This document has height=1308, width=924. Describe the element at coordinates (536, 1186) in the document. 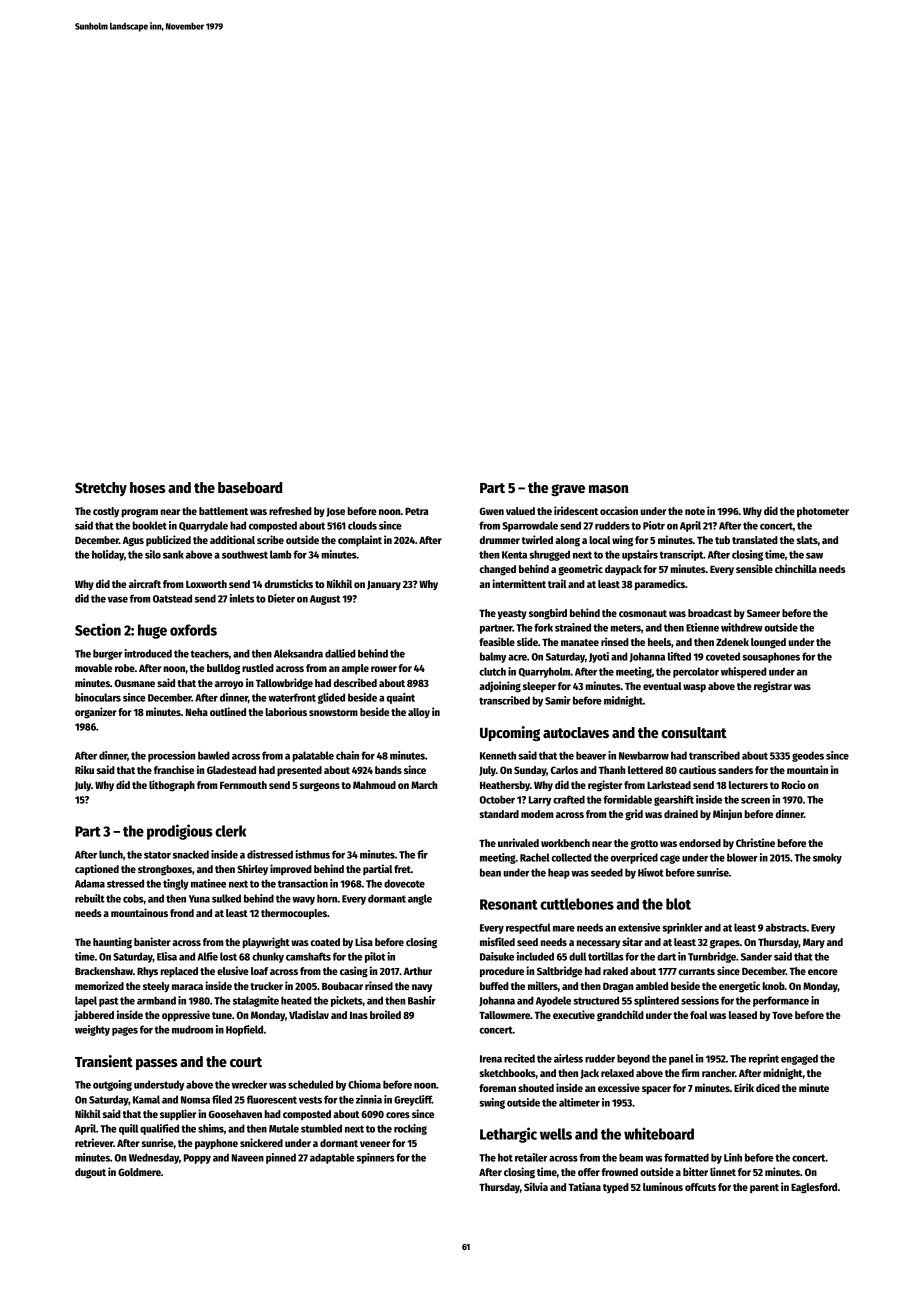

I see `Silvia` at that location.
